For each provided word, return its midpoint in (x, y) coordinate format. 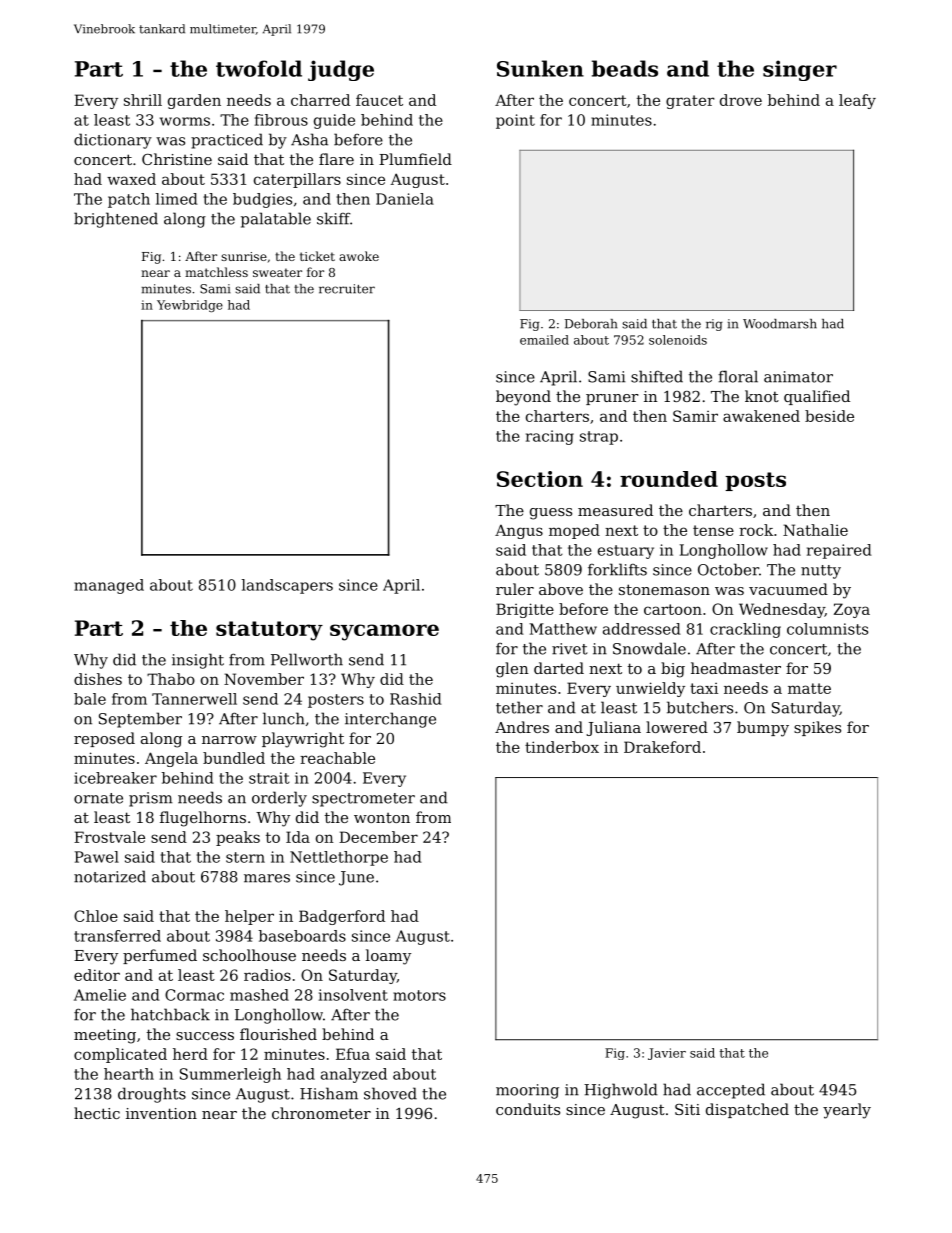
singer (800, 70)
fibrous (281, 120)
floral (738, 376)
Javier (667, 1054)
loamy (388, 957)
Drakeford (662, 747)
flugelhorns (203, 819)
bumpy (763, 729)
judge (341, 70)
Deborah (591, 324)
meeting (105, 1036)
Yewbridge (190, 306)
